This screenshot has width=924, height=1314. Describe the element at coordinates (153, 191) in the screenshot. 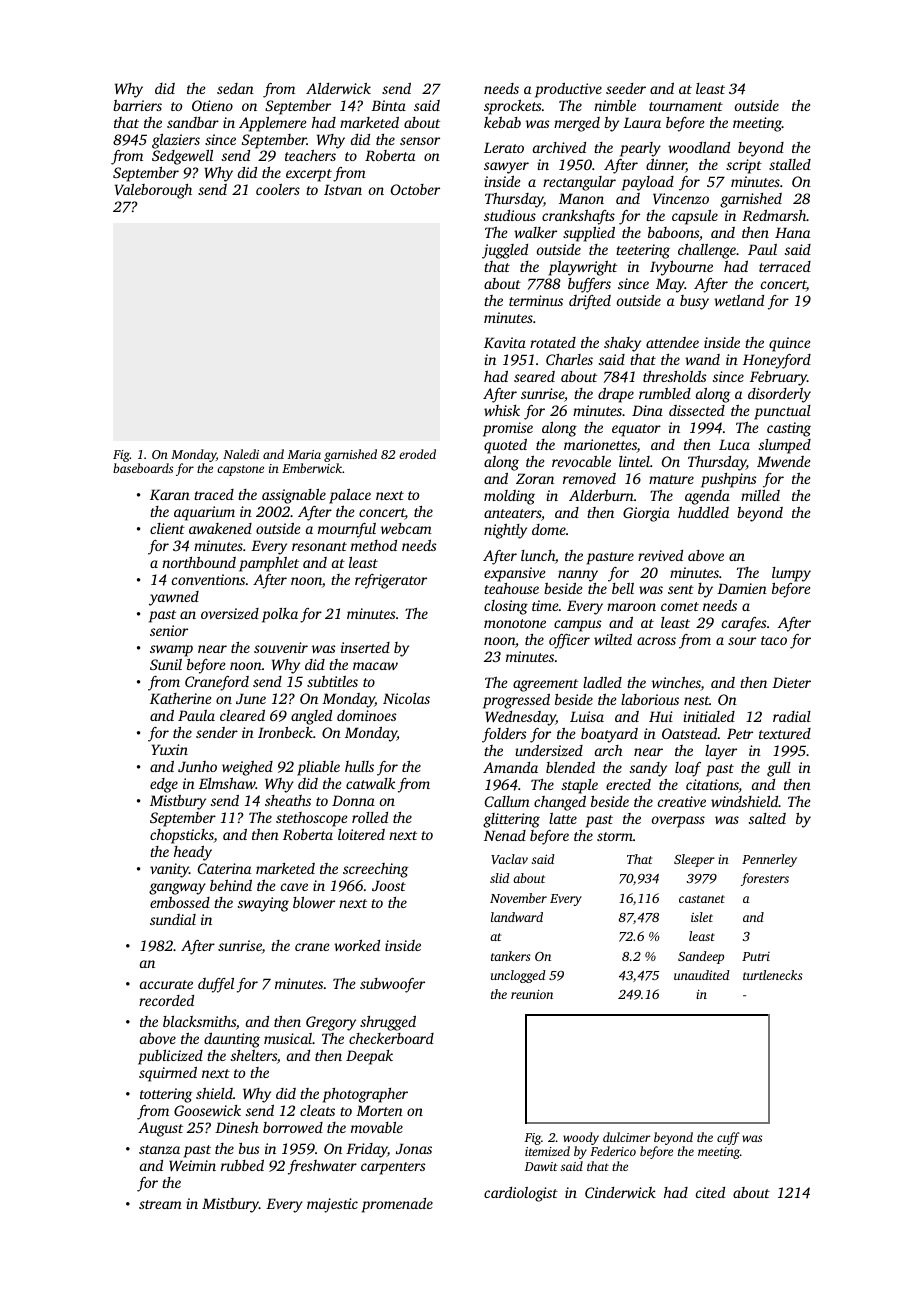

I see `Valeborough` at that location.
